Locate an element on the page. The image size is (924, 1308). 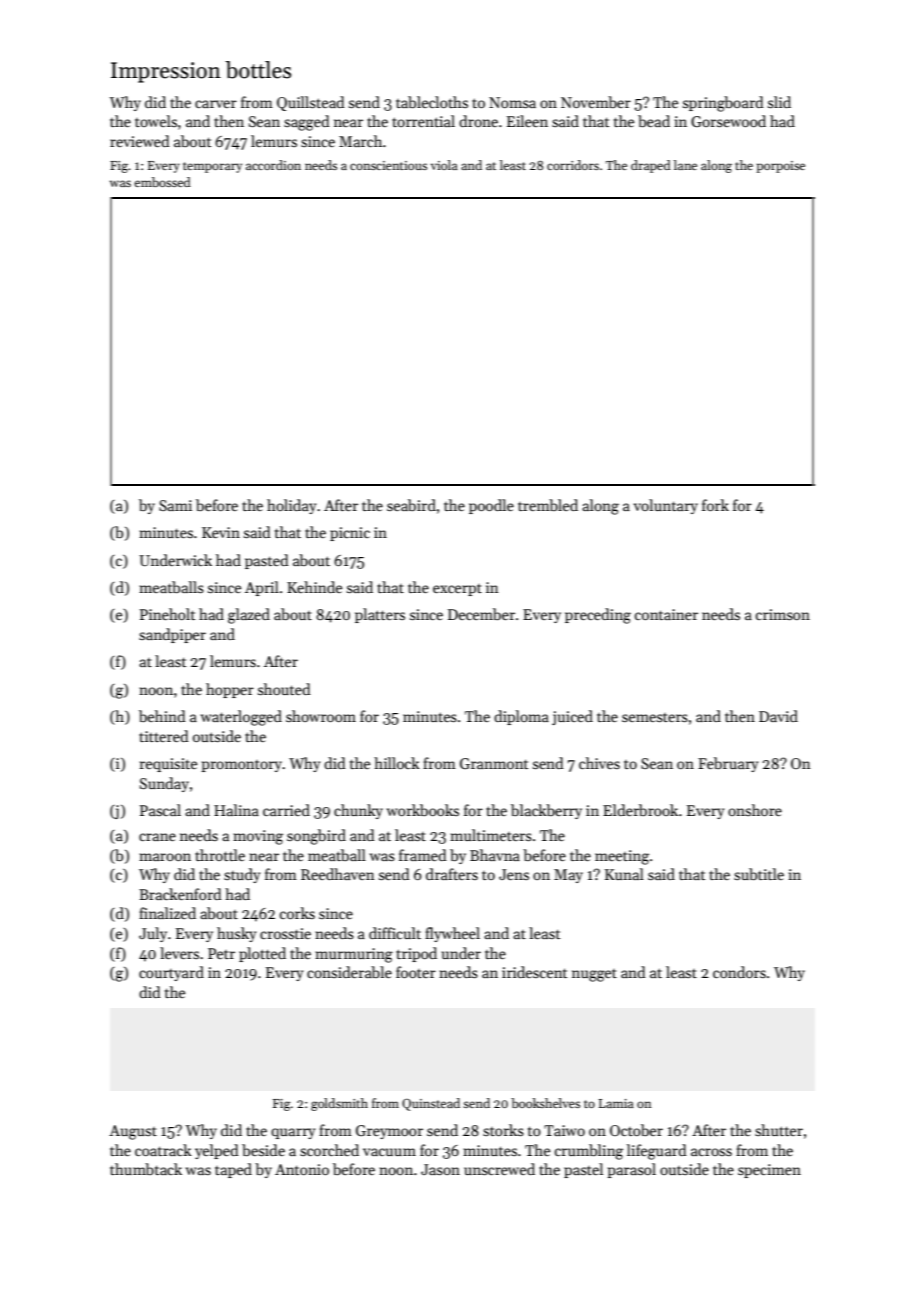
draped is located at coordinates (651, 166).
